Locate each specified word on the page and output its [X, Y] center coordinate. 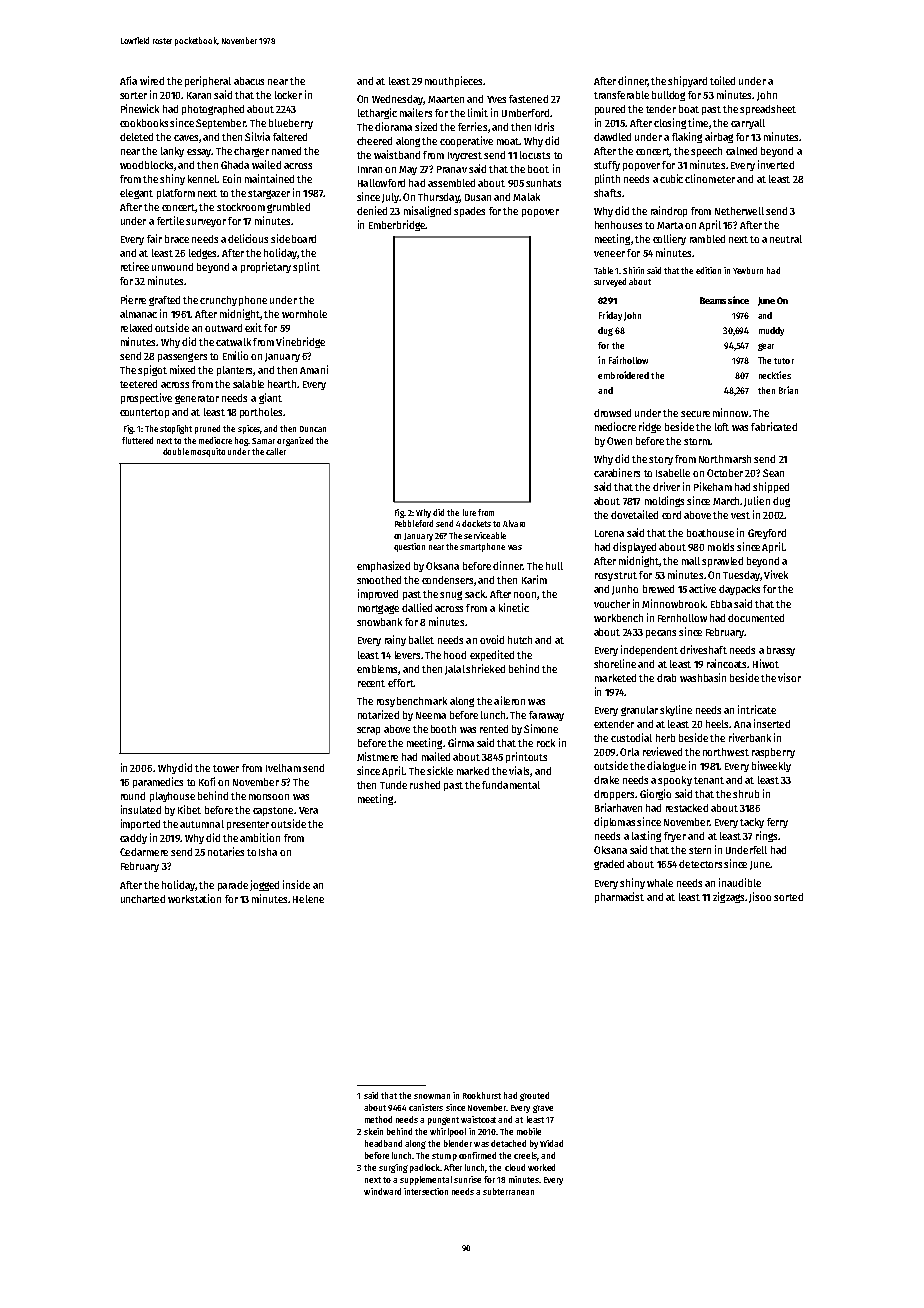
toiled [722, 80]
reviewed [662, 751]
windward [382, 1191]
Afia [128, 80]
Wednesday [397, 100]
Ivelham [283, 768]
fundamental [511, 785]
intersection [426, 1191]
